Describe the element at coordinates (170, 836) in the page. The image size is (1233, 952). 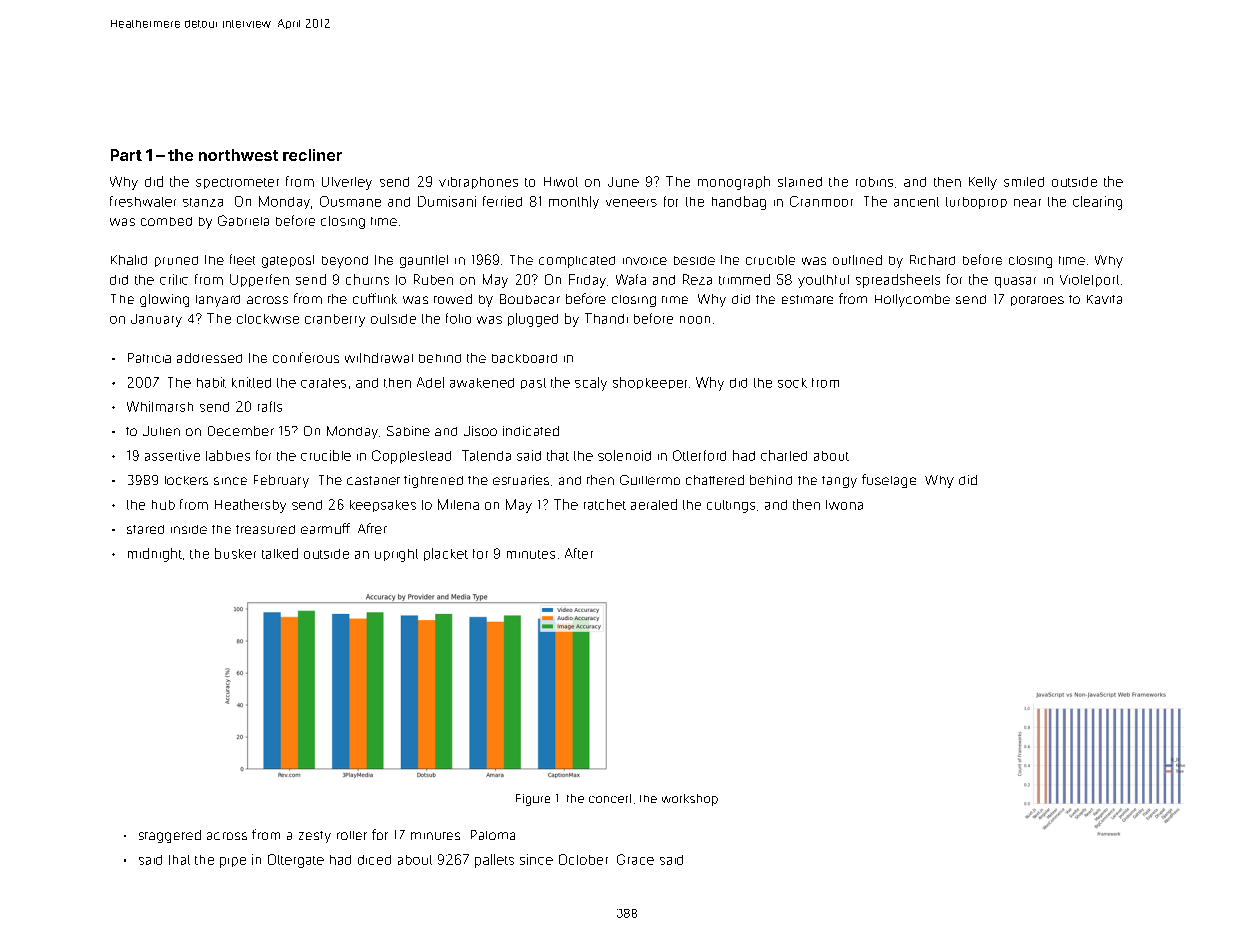
I see `staggered` at that location.
